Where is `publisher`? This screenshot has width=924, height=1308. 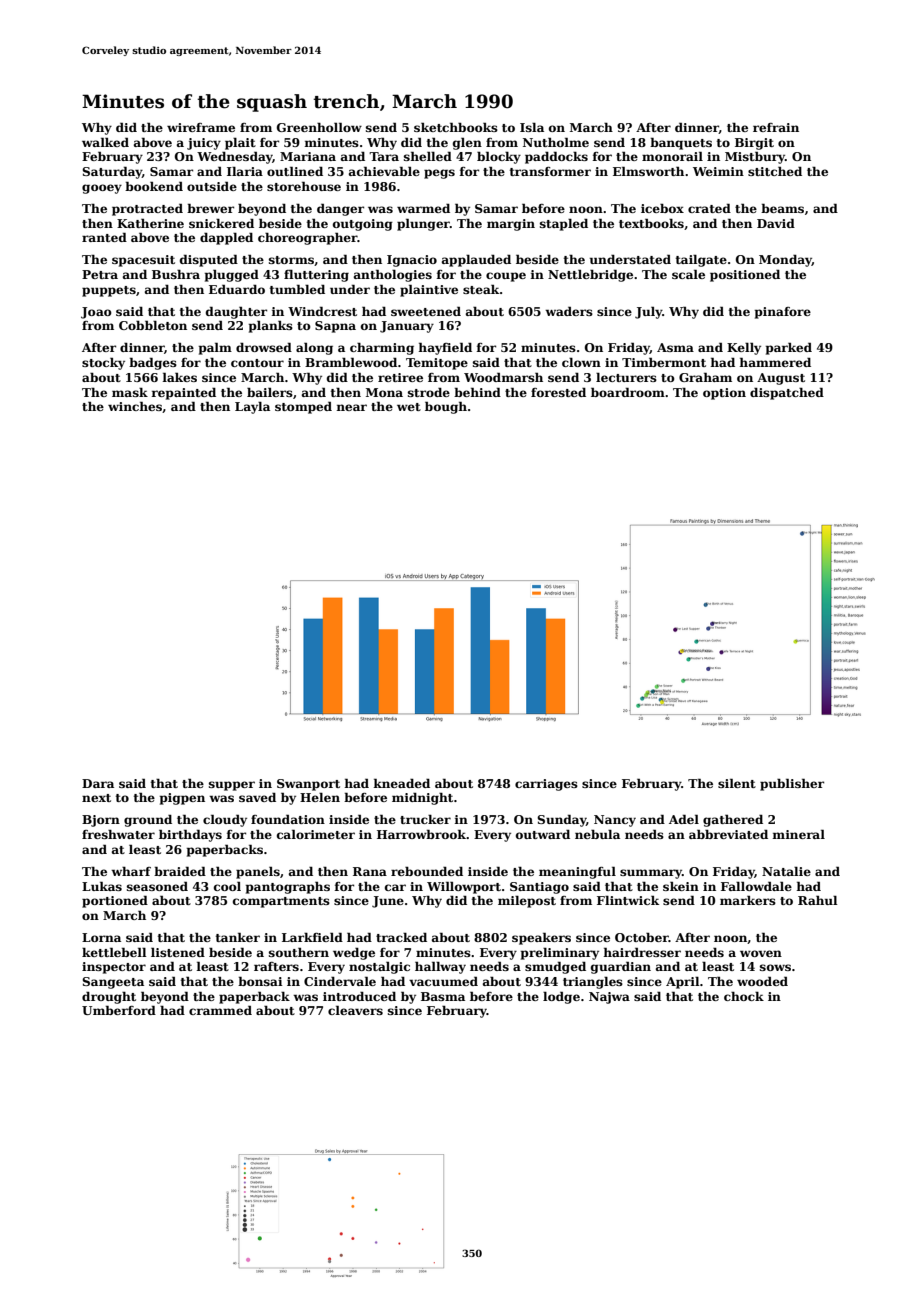
publisher is located at coordinates (792, 784).
